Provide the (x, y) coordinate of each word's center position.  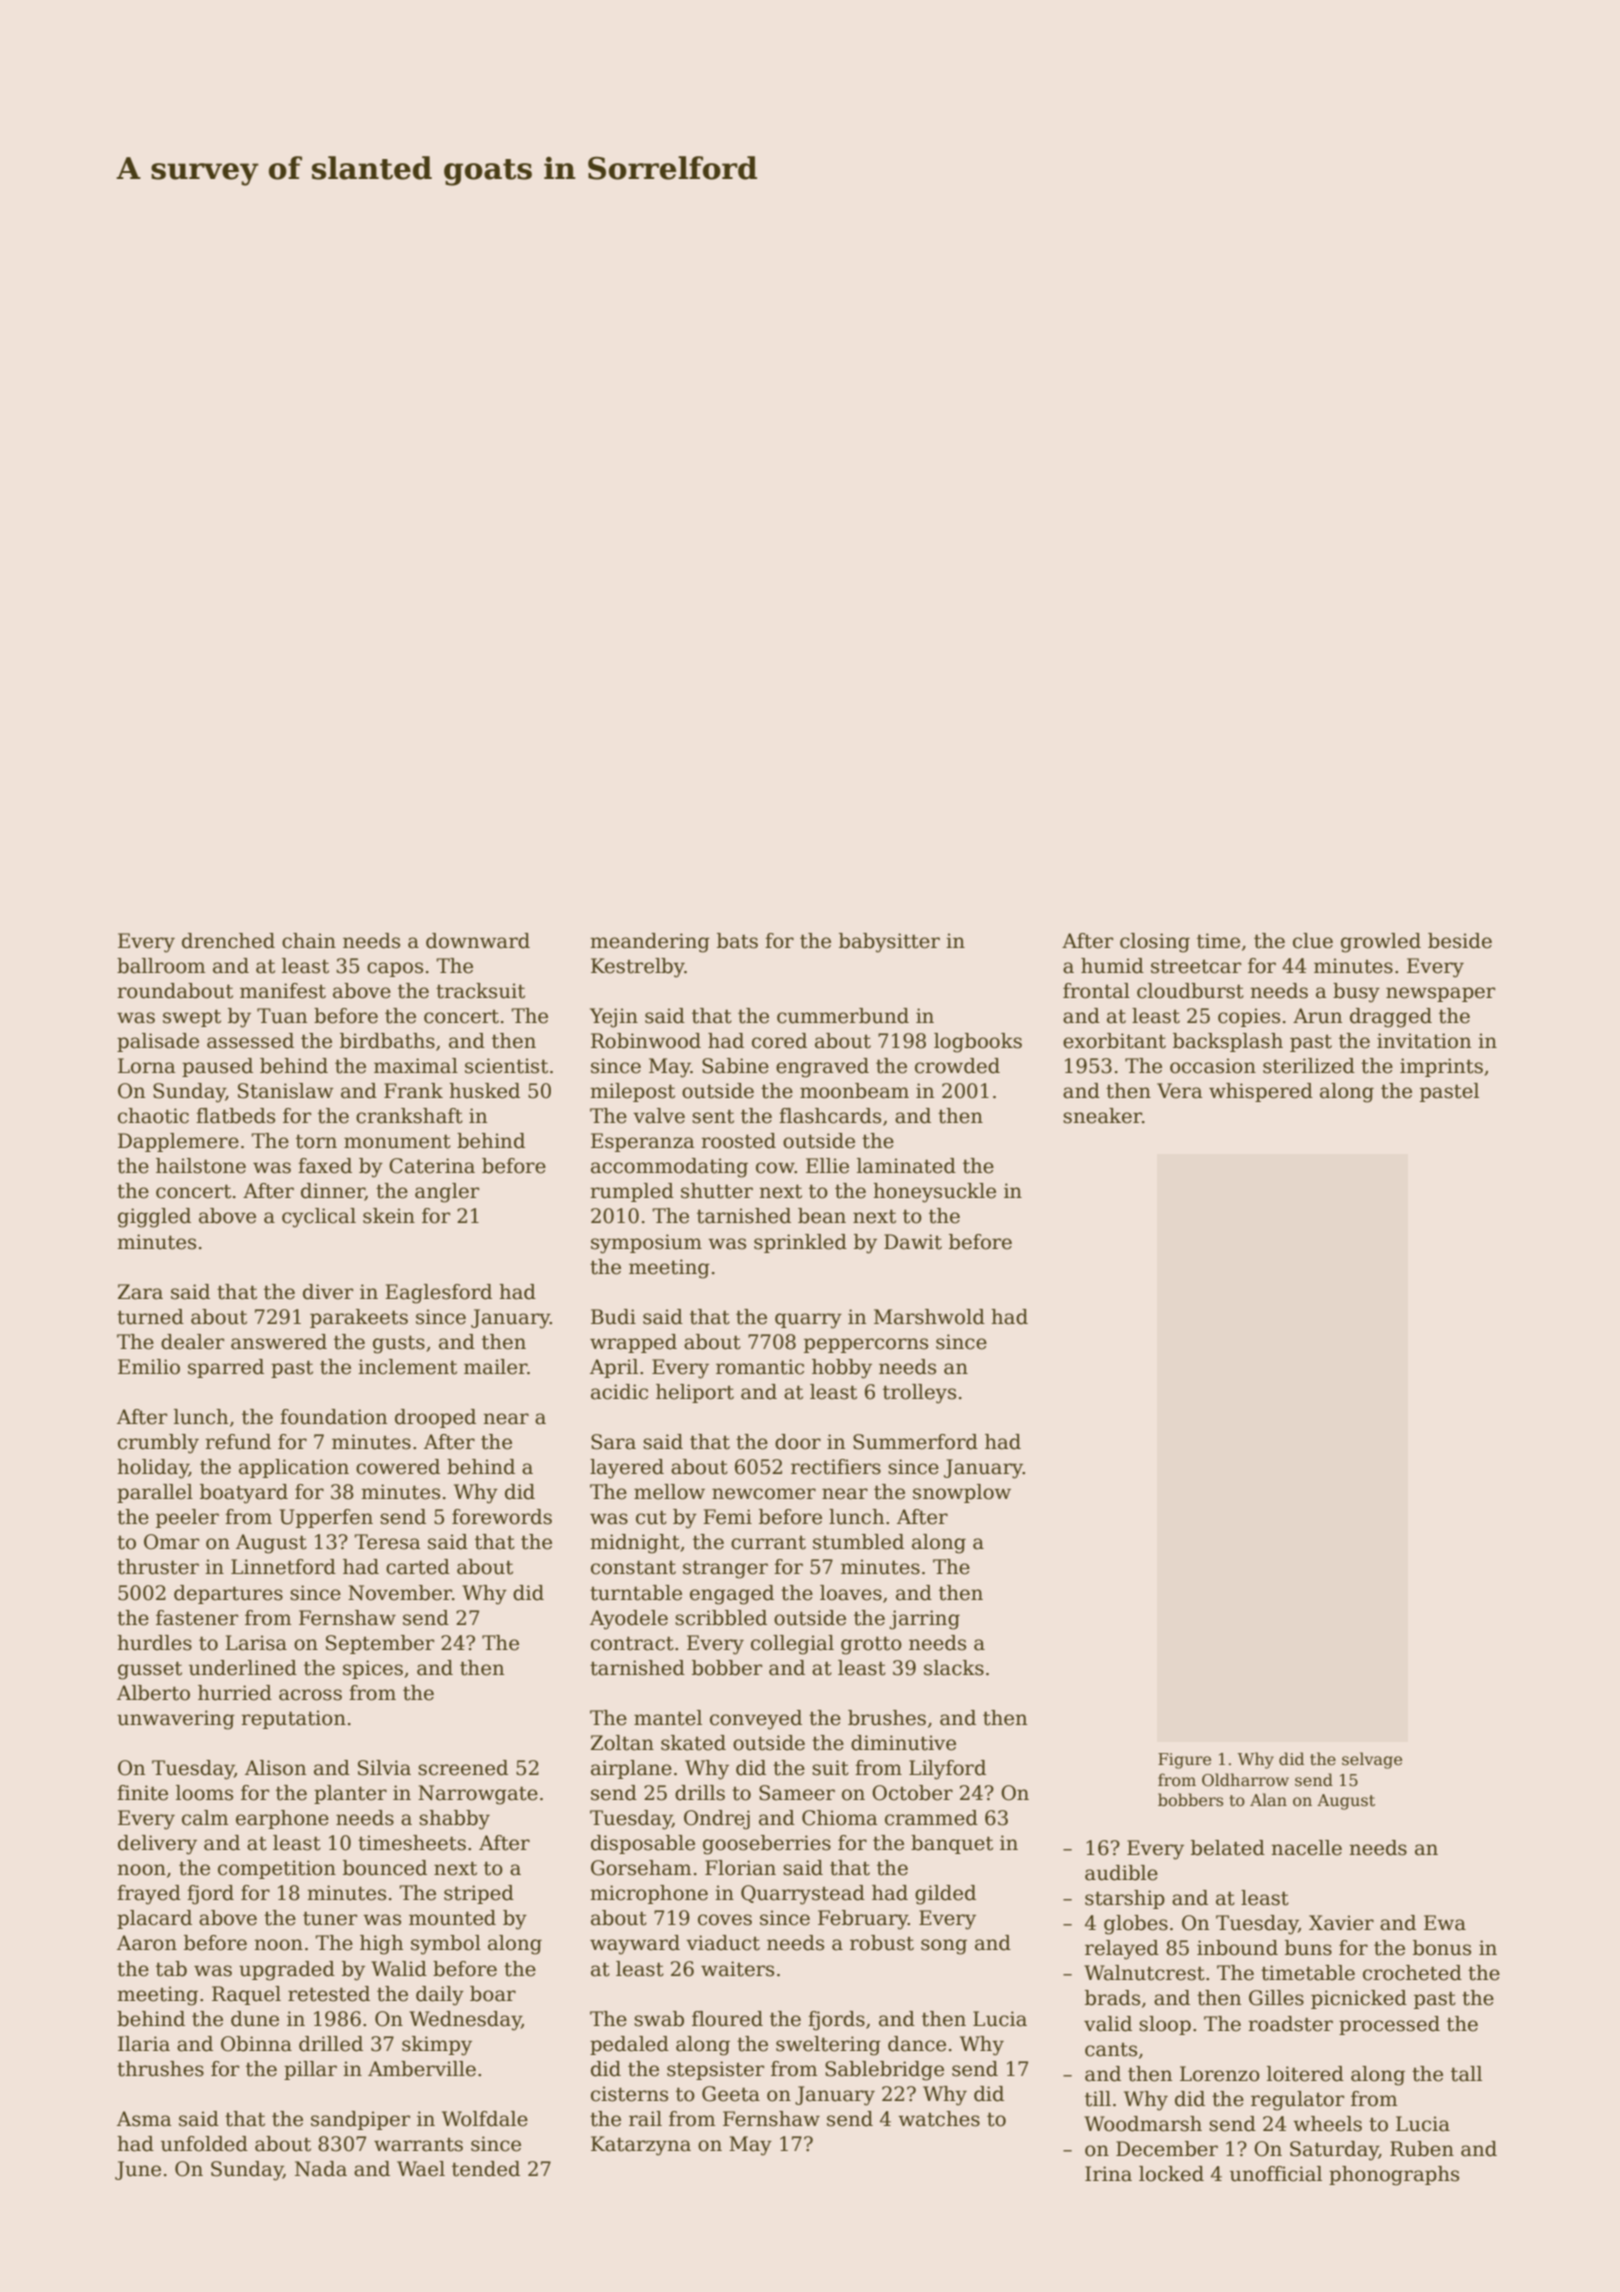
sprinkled (800, 1243)
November (400, 1593)
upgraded (287, 1971)
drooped (435, 1418)
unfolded (204, 2144)
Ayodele (629, 1620)
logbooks (978, 1043)
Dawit (913, 1242)
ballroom (161, 966)
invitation (1424, 1041)
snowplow (962, 1493)
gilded (945, 1895)
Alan (1268, 1799)
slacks (954, 1668)
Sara (613, 1442)
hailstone (201, 1166)
